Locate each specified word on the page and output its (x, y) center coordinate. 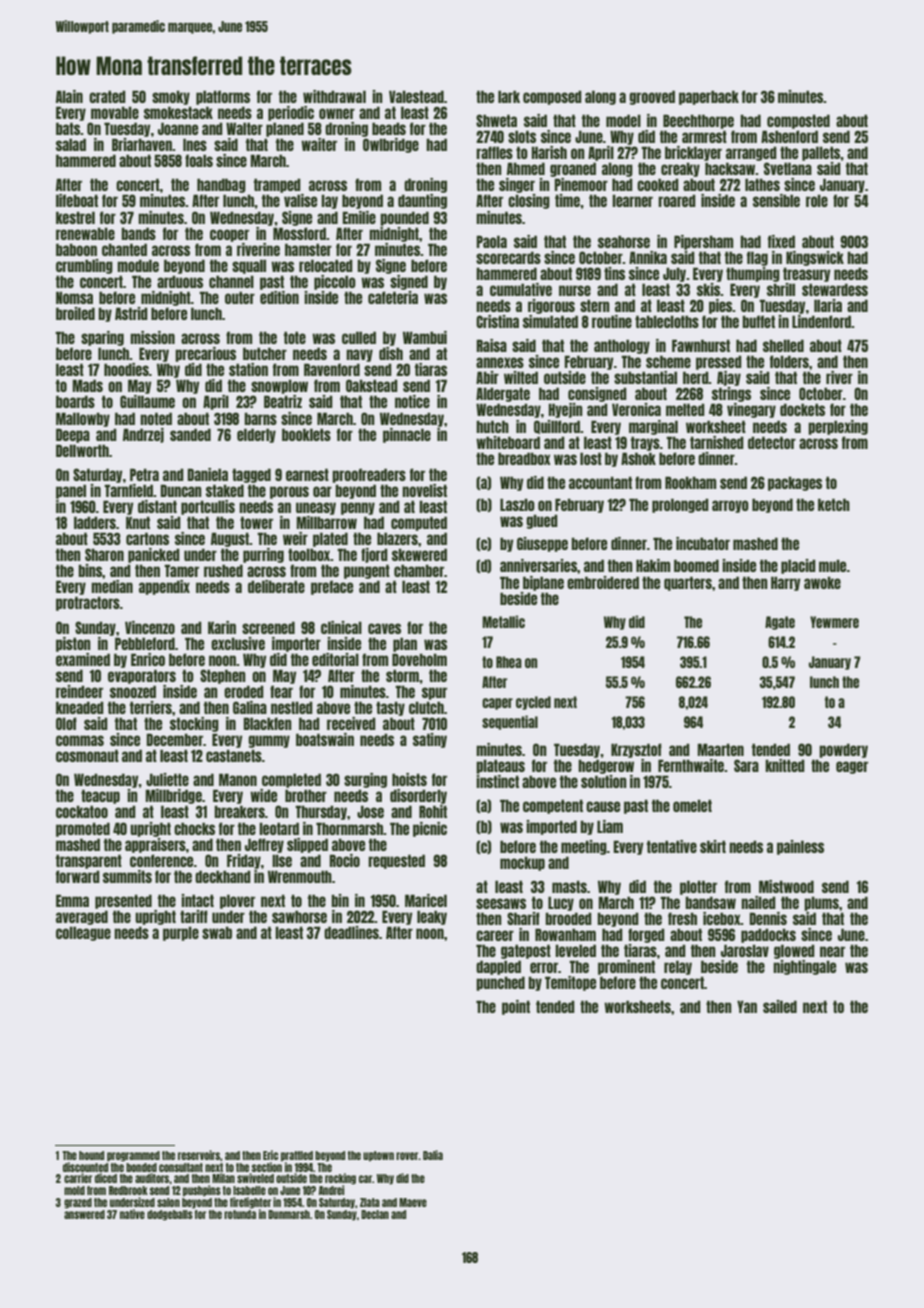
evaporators (142, 676)
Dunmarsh (289, 1214)
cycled (533, 703)
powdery (843, 750)
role (817, 200)
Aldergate (503, 394)
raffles (494, 152)
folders (789, 361)
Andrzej (143, 435)
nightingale (804, 967)
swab (217, 932)
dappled (498, 967)
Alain (69, 96)
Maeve (413, 1202)
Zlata (370, 1202)
